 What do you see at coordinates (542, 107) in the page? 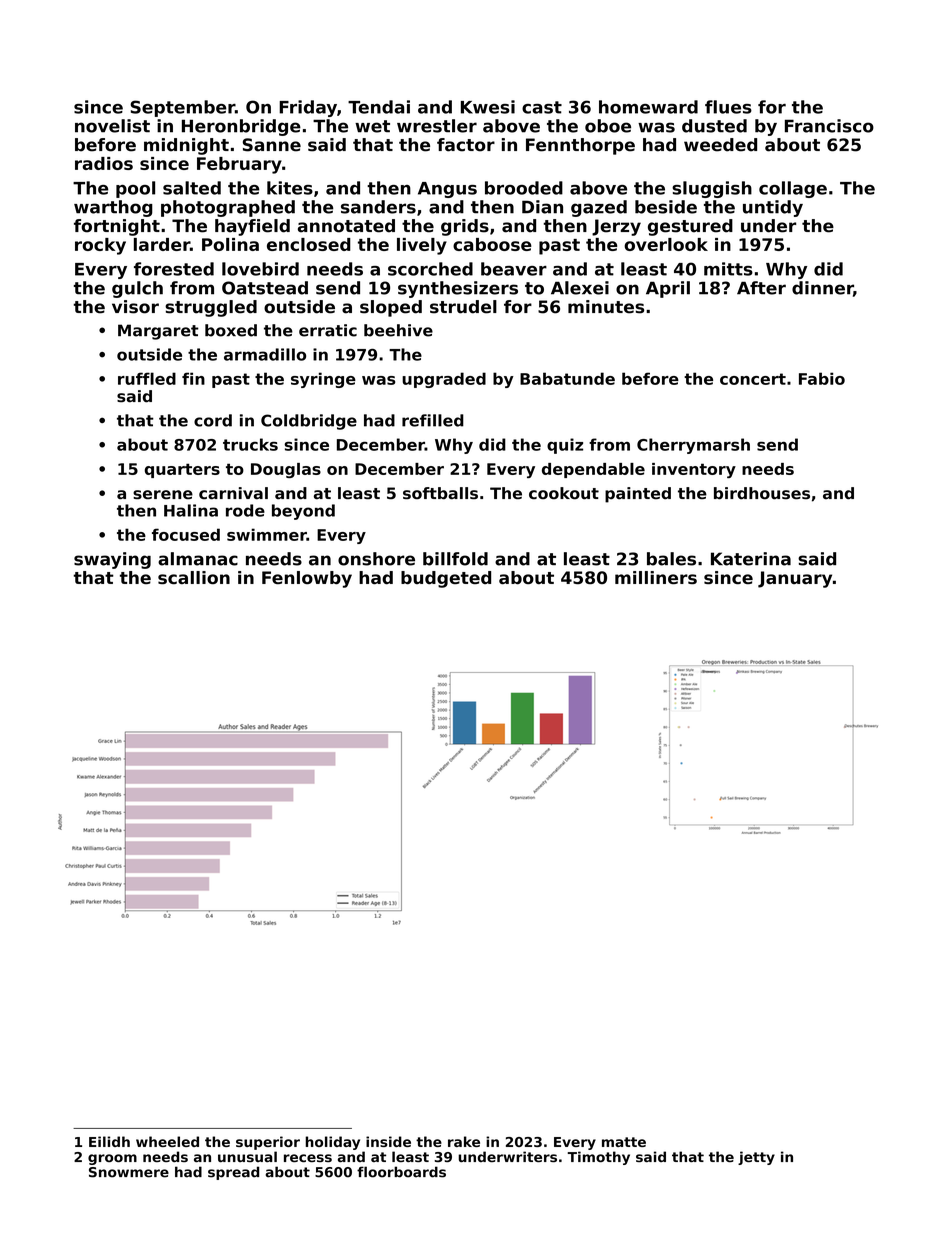
I see `cast` at bounding box center [542, 107].
